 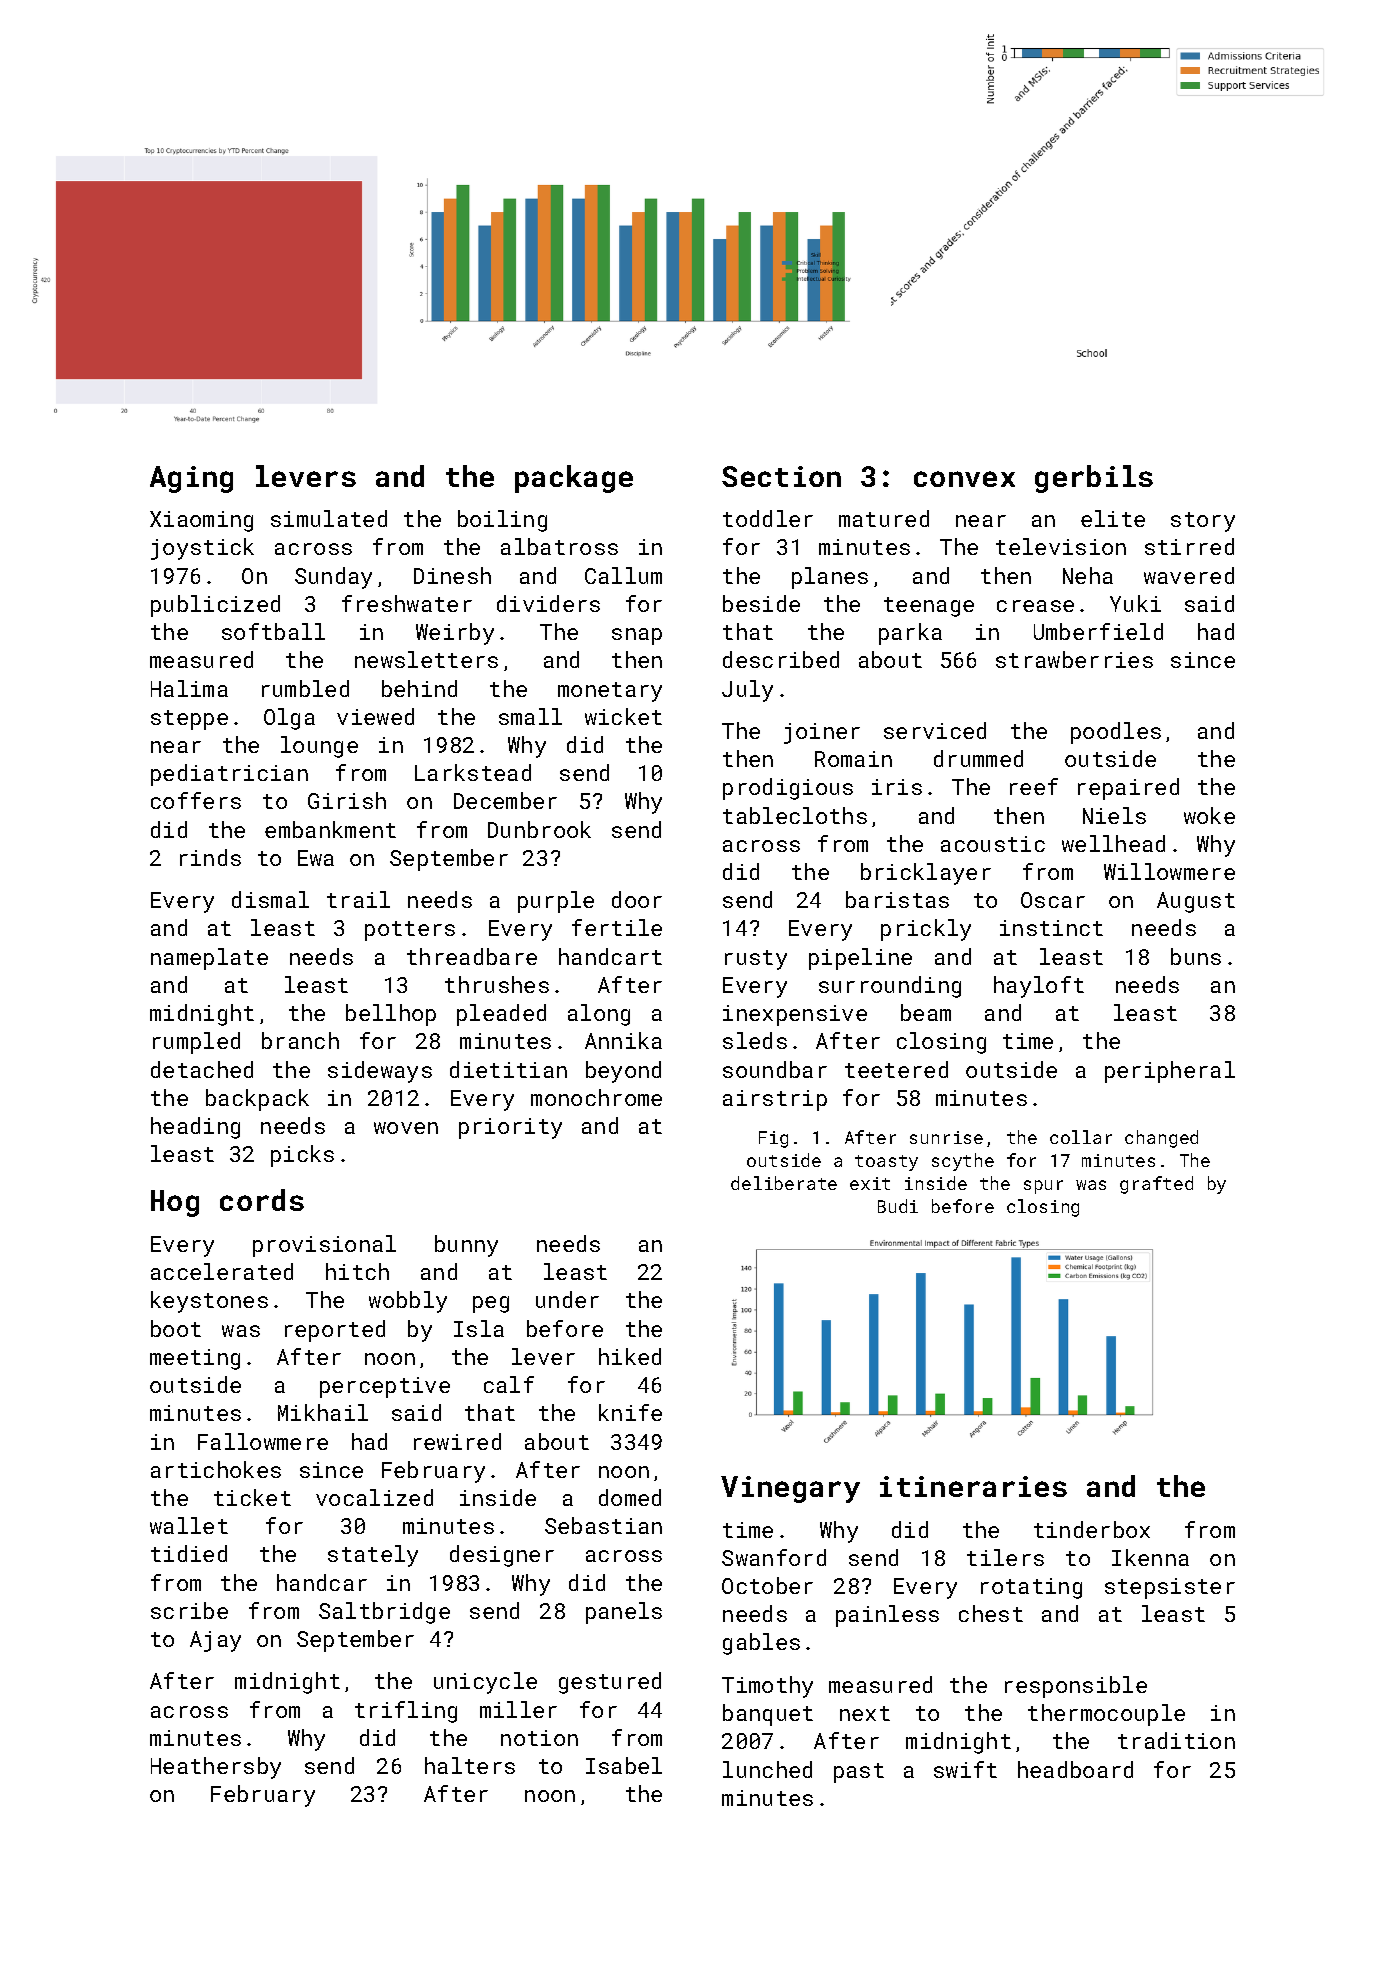 I want to click on publicized, so click(x=215, y=606).
